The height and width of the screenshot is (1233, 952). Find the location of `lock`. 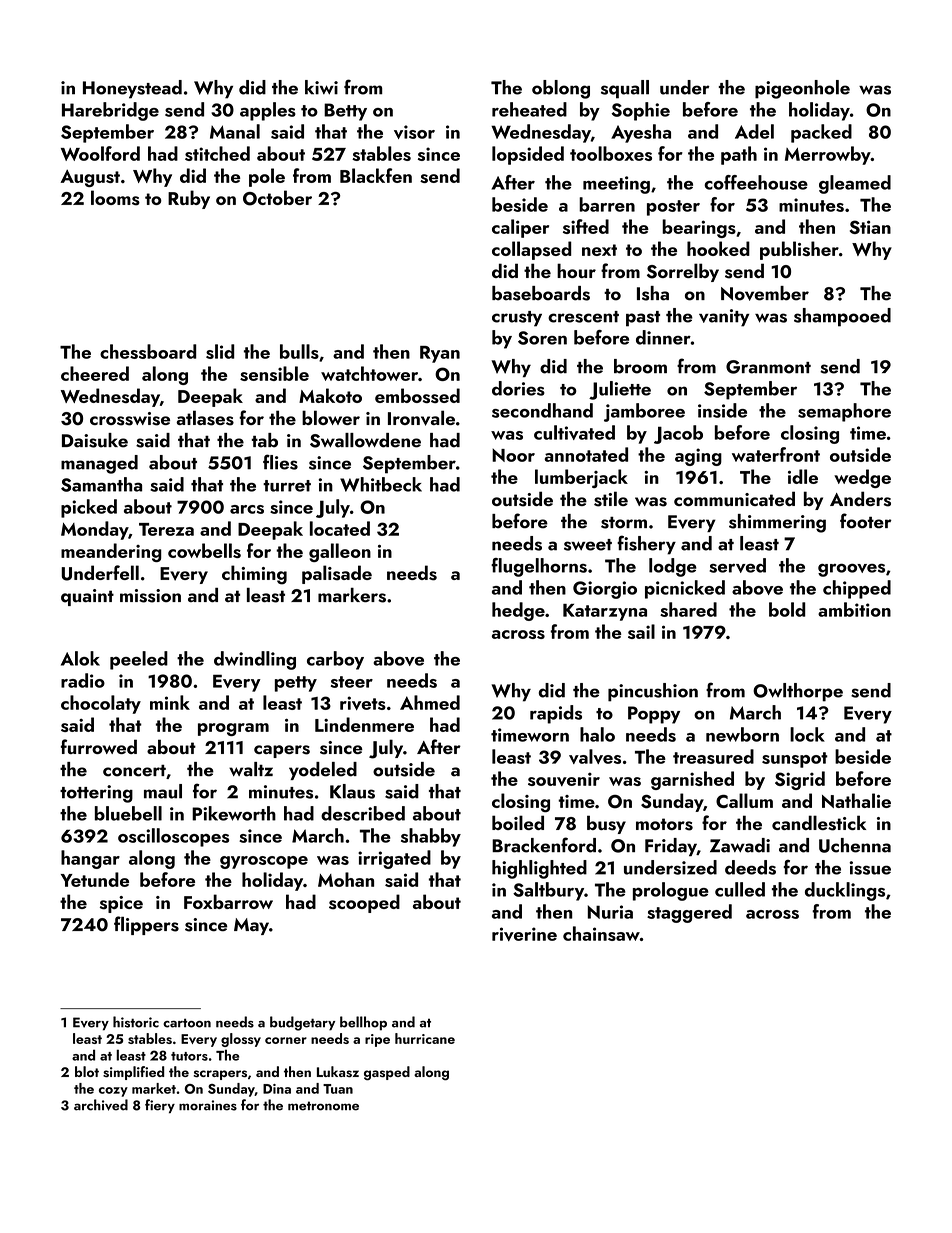

lock is located at coordinates (807, 734).
